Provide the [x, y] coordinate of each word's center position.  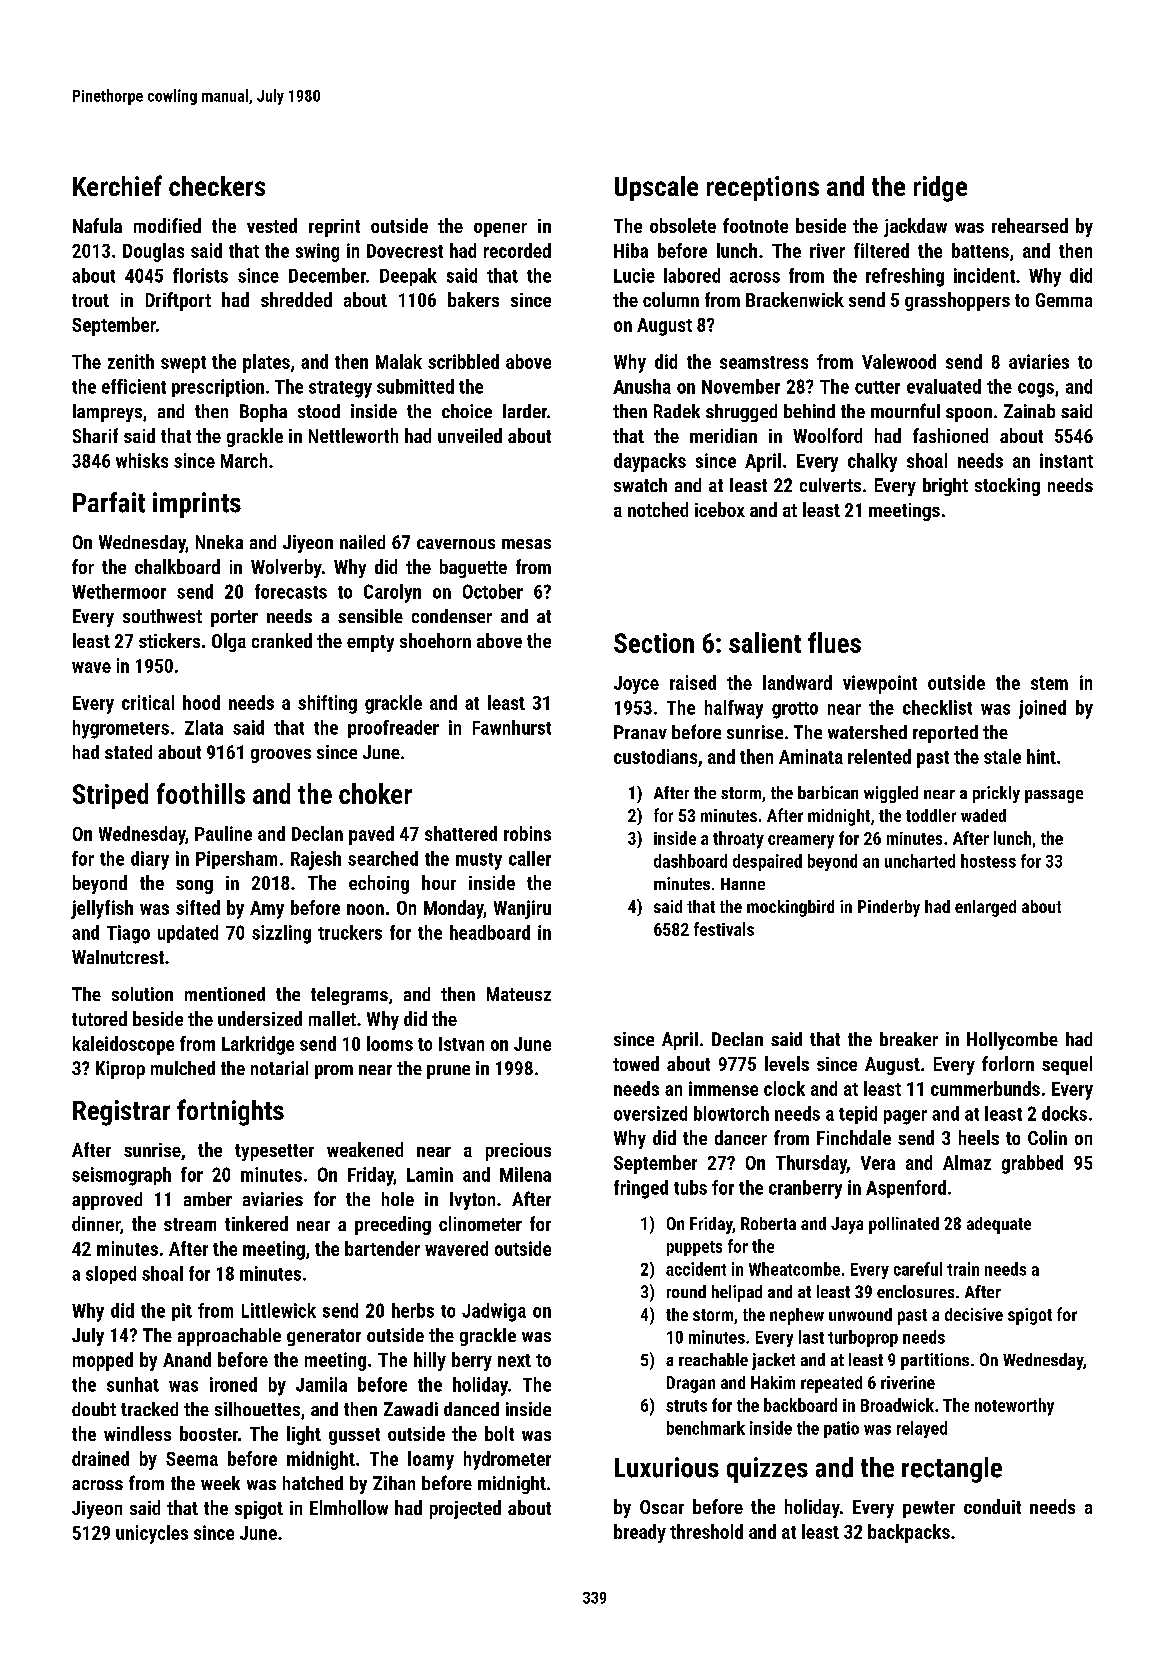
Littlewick [279, 1310]
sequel [1067, 1065]
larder [525, 411]
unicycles [152, 1534]
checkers [217, 186]
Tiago [128, 934]
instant [1066, 460]
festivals [724, 929]
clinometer [480, 1223]
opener [500, 230]
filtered [881, 250]
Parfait [109, 502]
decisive [974, 1314]
